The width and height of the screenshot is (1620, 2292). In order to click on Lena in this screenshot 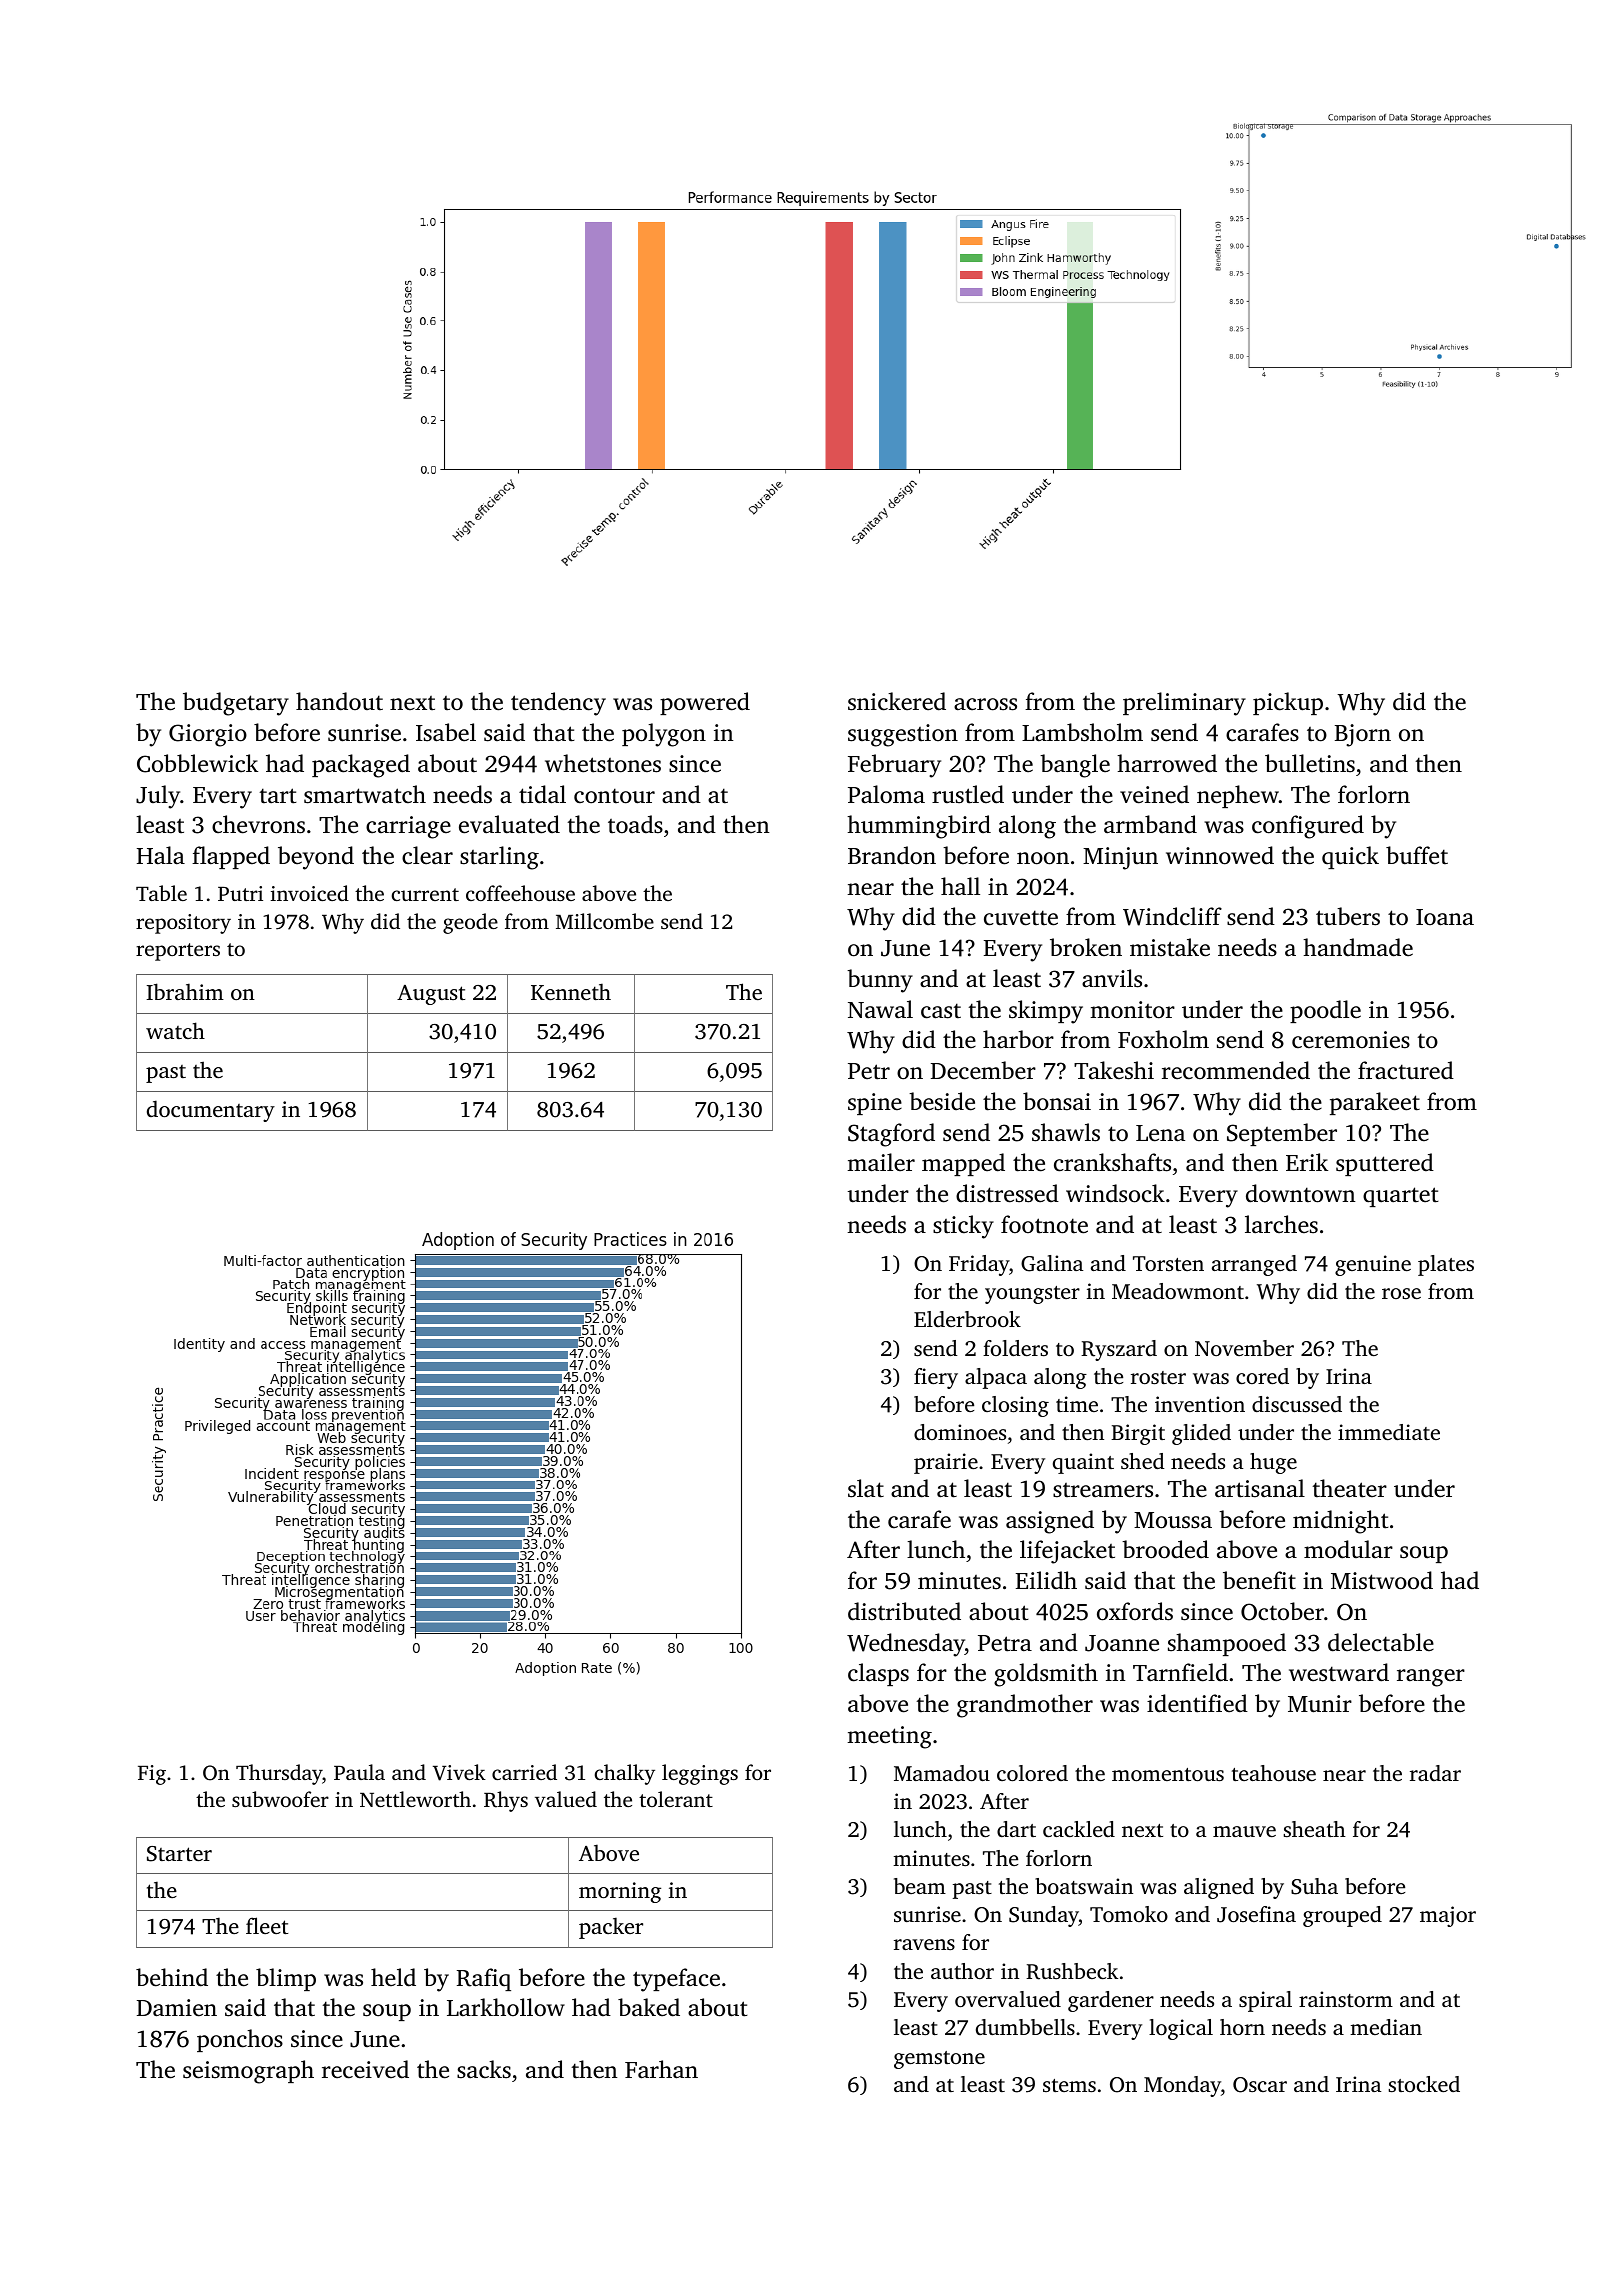, I will do `click(1160, 1133)`.
